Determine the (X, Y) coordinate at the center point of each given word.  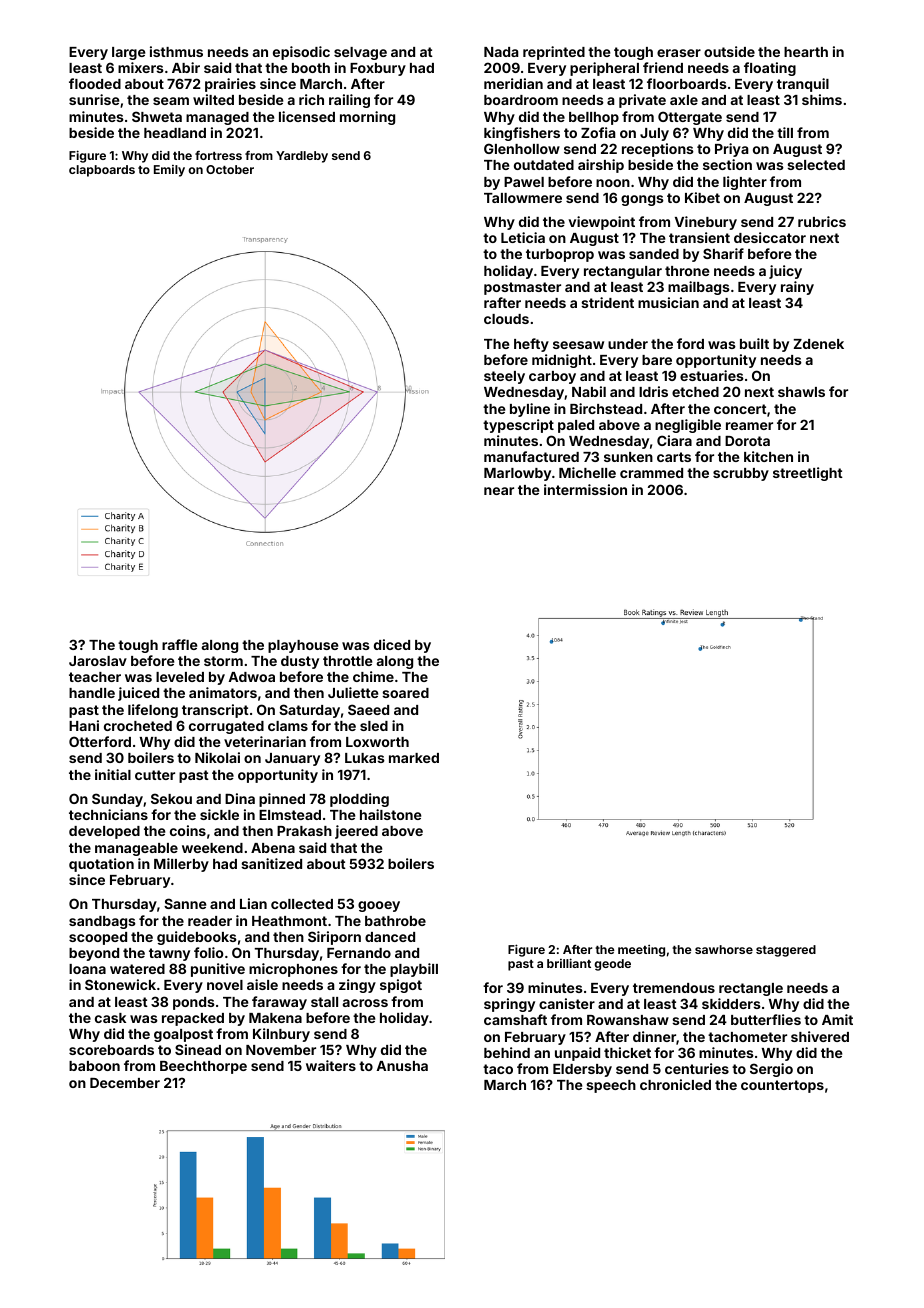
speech (611, 1086)
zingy (357, 986)
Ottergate (690, 118)
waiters (331, 1065)
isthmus (176, 51)
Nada (501, 52)
